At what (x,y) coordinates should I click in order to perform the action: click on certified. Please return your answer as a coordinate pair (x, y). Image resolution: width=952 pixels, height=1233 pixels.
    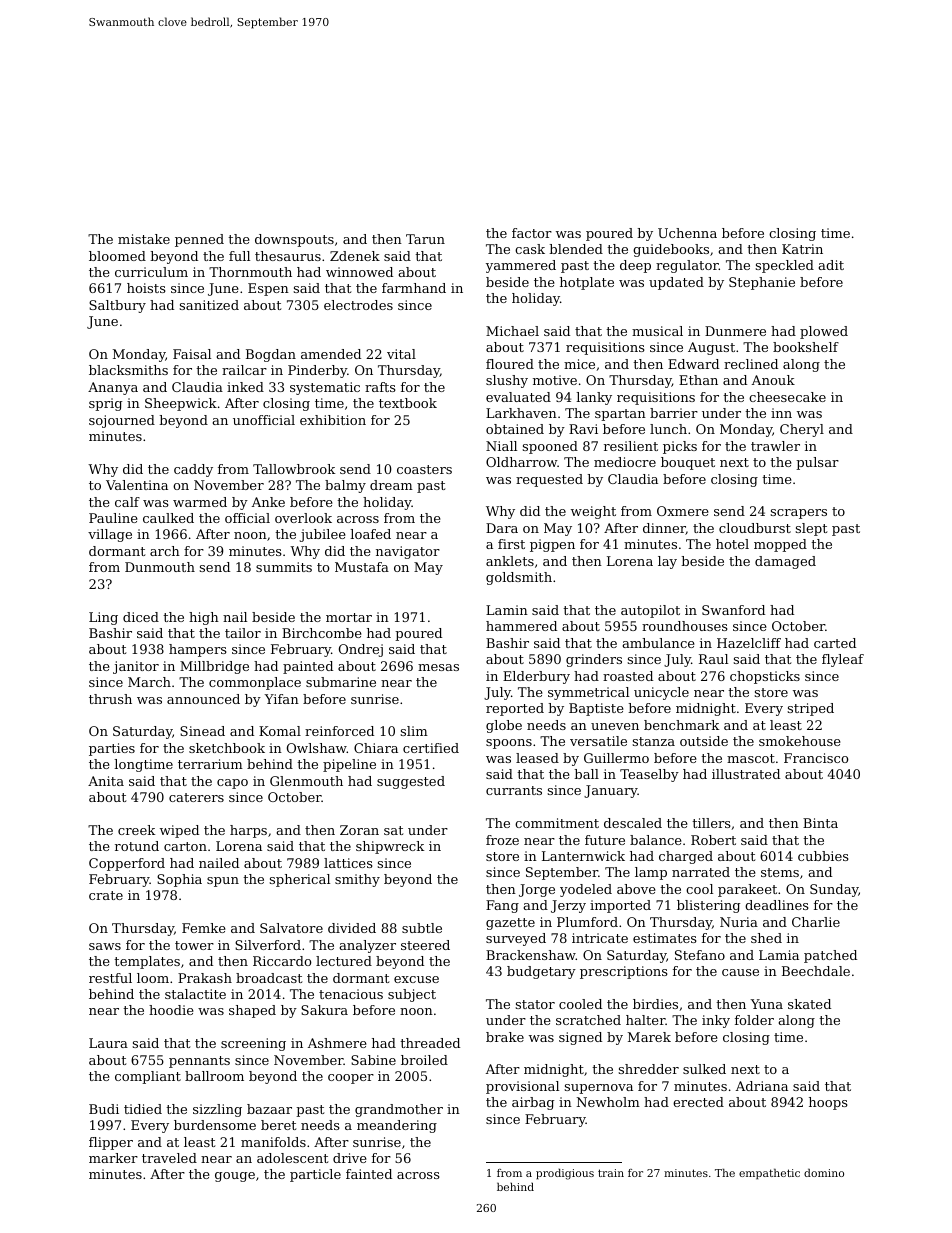
    Looking at the image, I should click on (431, 748).
